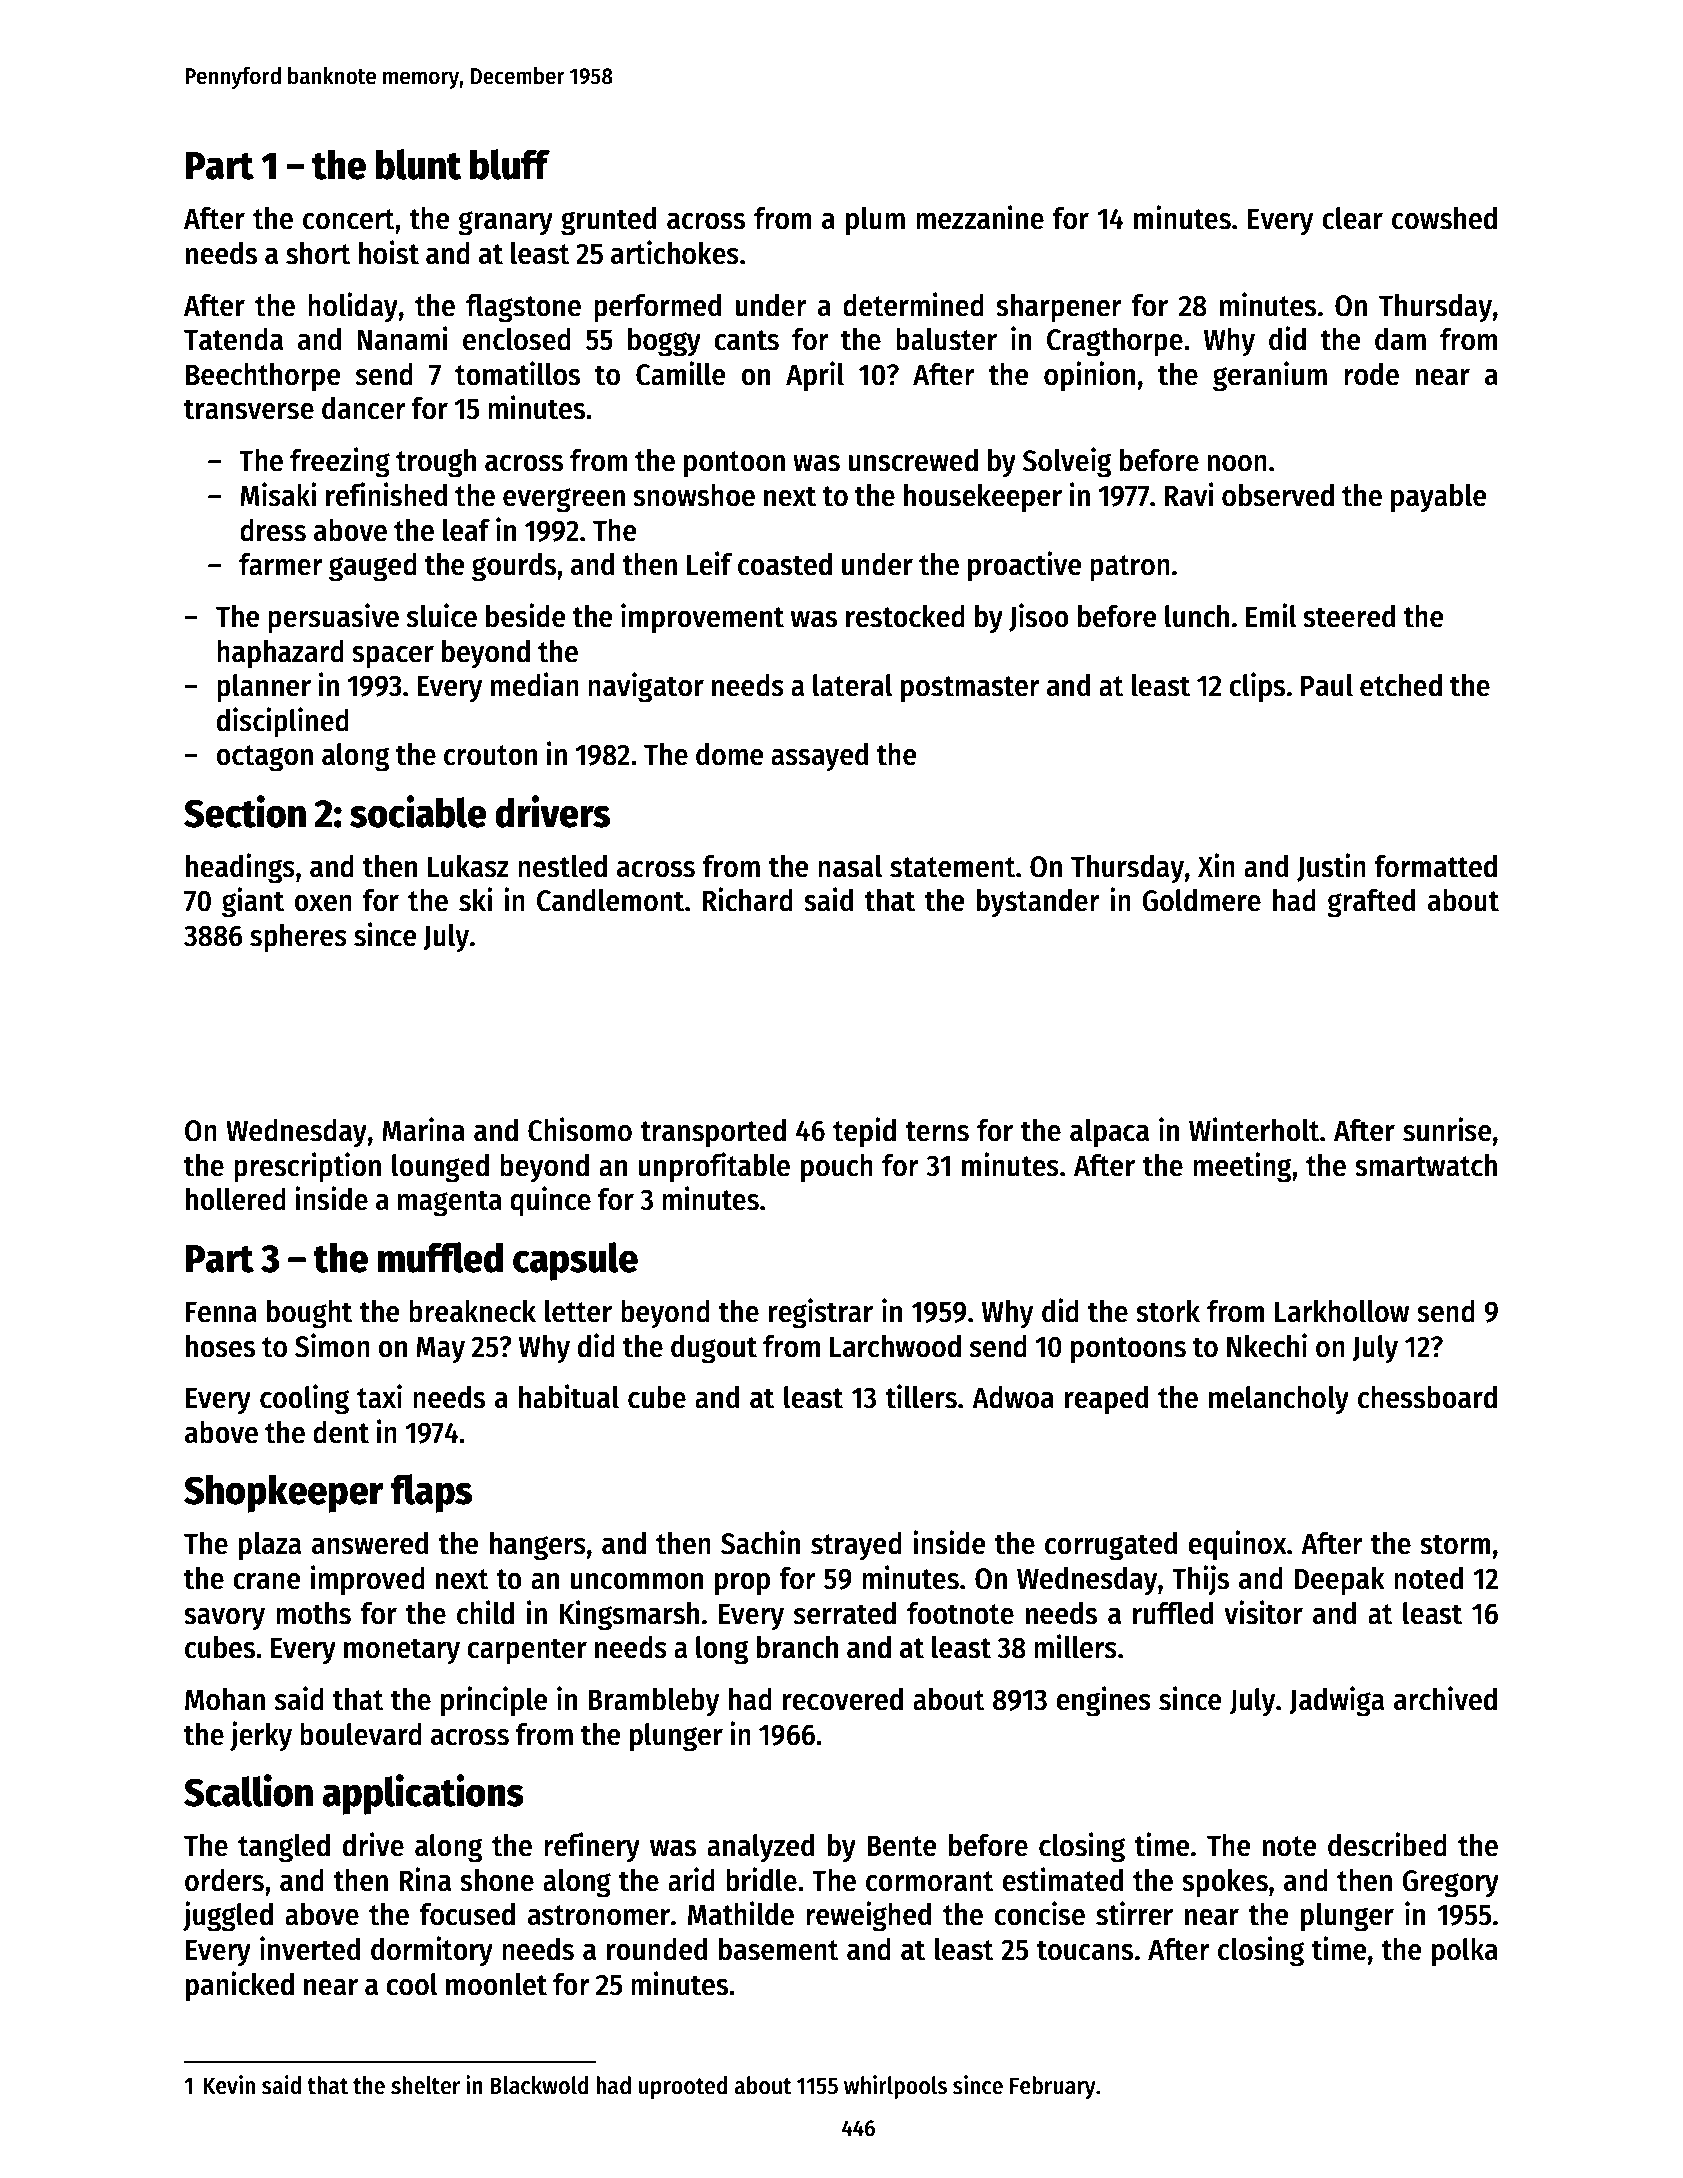 This screenshot has width=1683, height=2178. What do you see at coordinates (683, 2087) in the screenshot?
I see `uprooted` at bounding box center [683, 2087].
